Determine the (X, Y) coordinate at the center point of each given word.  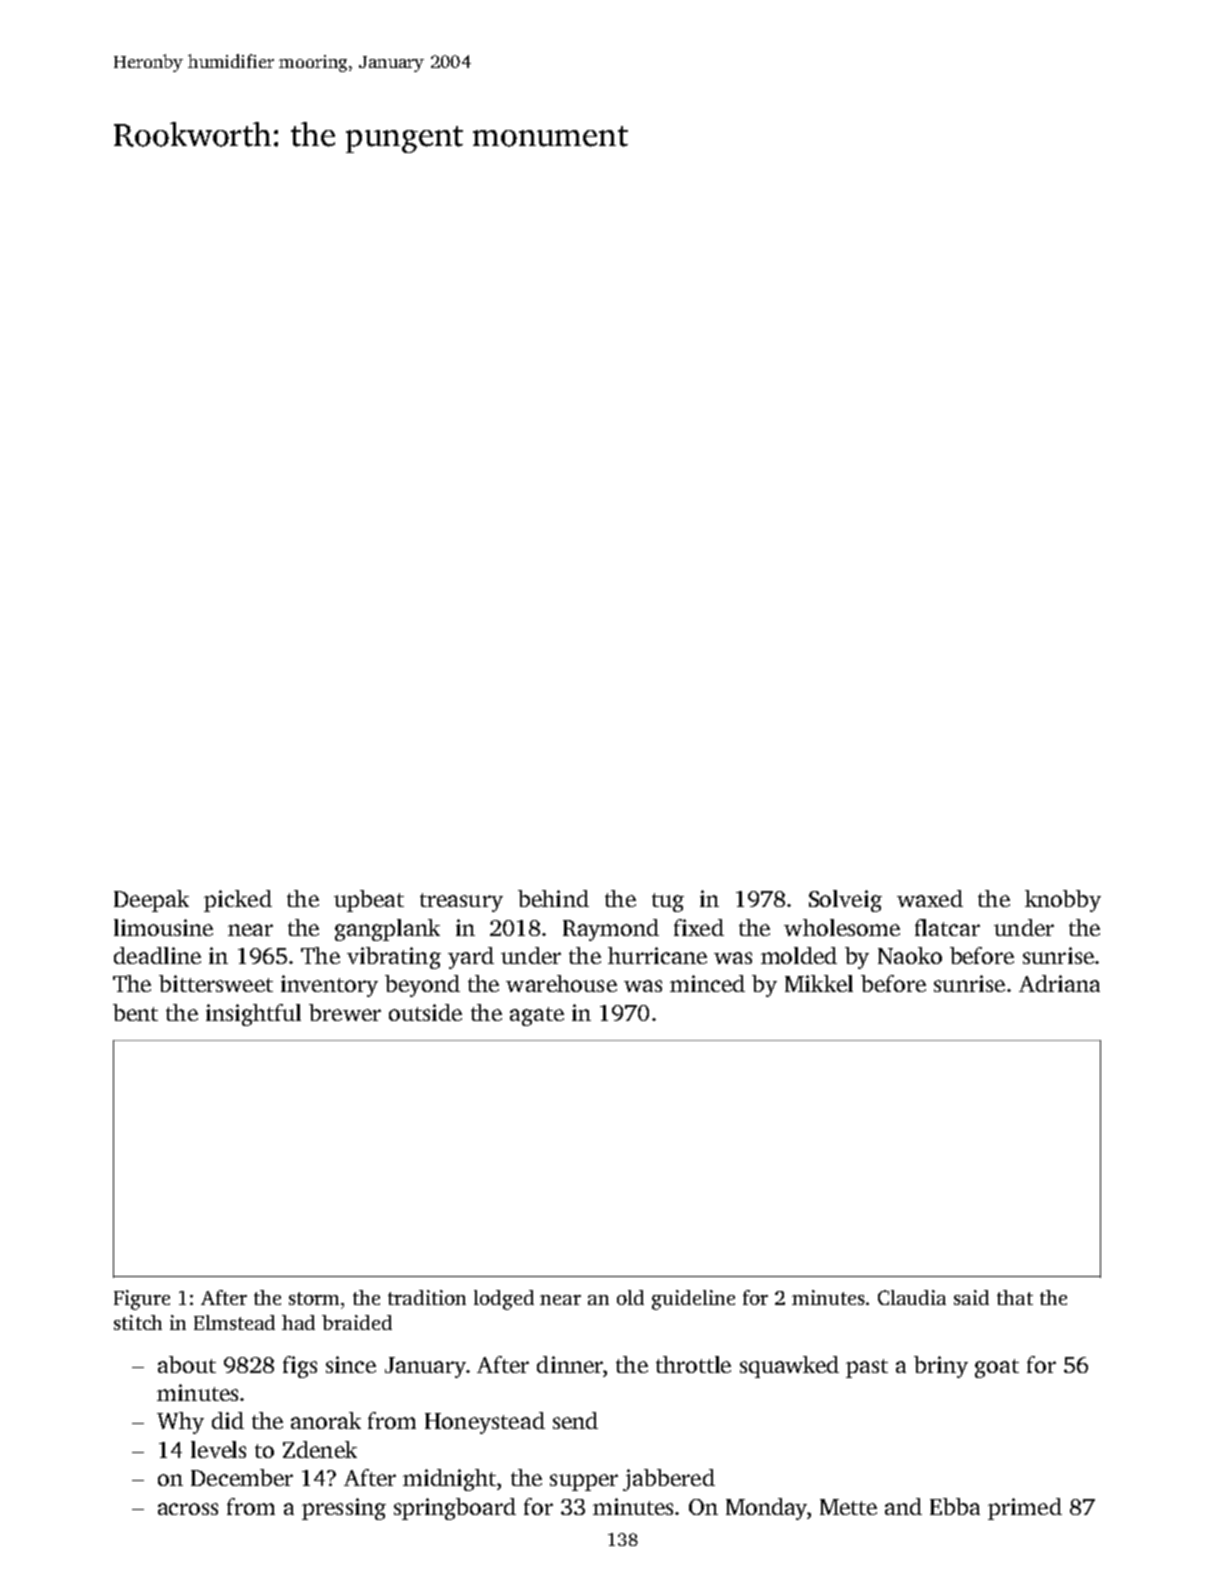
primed (1025, 1509)
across (188, 1509)
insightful (253, 1015)
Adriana (1059, 983)
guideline (693, 1300)
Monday (766, 1509)
